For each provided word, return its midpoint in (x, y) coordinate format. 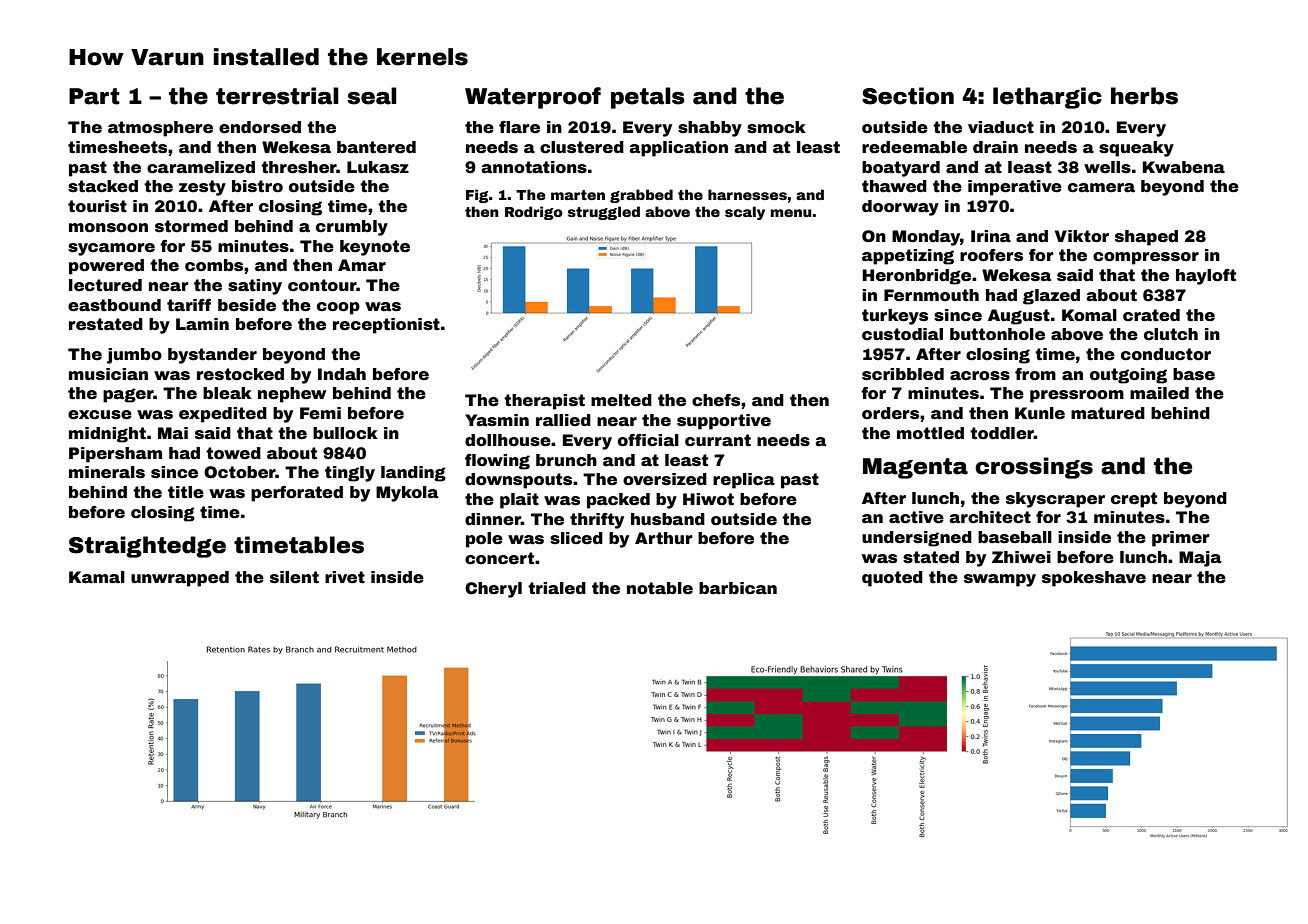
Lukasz (378, 167)
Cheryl (493, 590)
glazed (1051, 297)
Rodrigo (534, 213)
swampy (1000, 580)
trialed (557, 588)
